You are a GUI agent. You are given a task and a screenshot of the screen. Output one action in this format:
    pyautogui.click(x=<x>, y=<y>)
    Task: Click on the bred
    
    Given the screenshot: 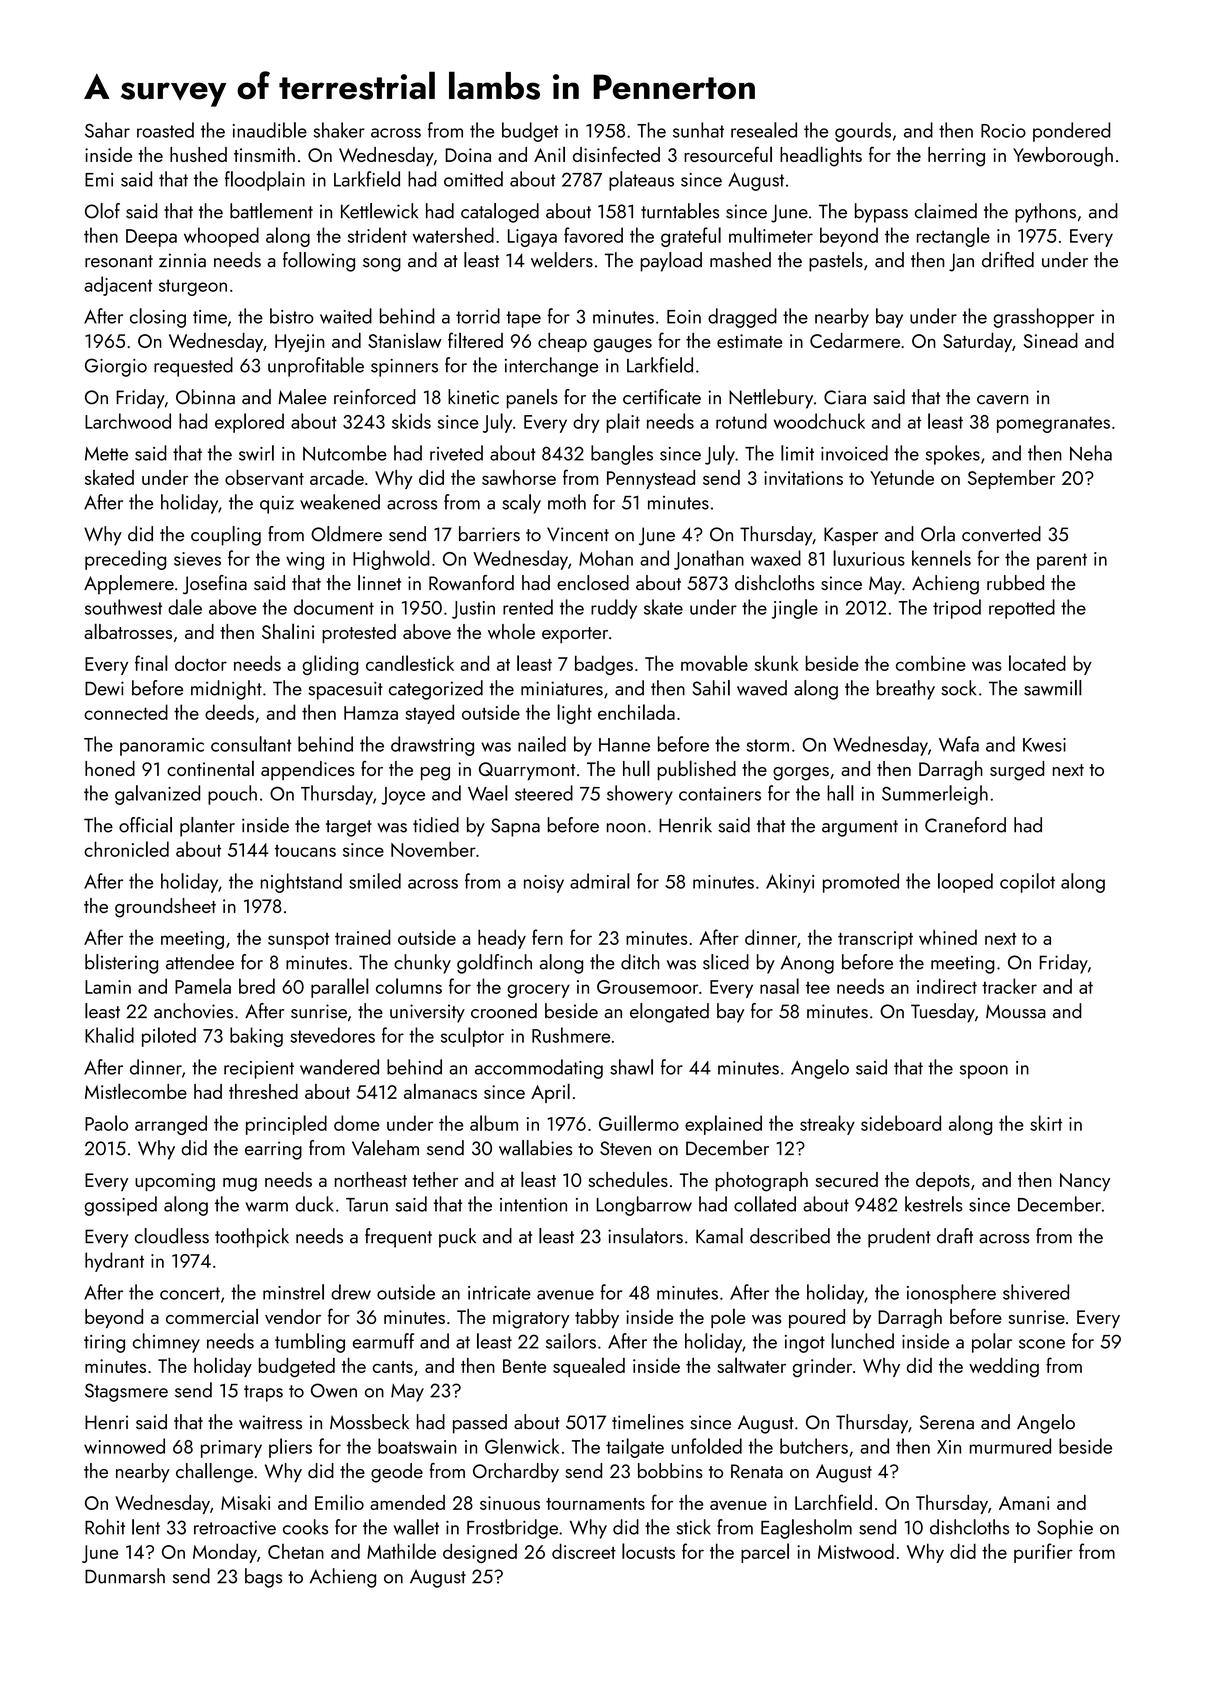 What is the action you would take?
    pyautogui.click(x=257, y=986)
